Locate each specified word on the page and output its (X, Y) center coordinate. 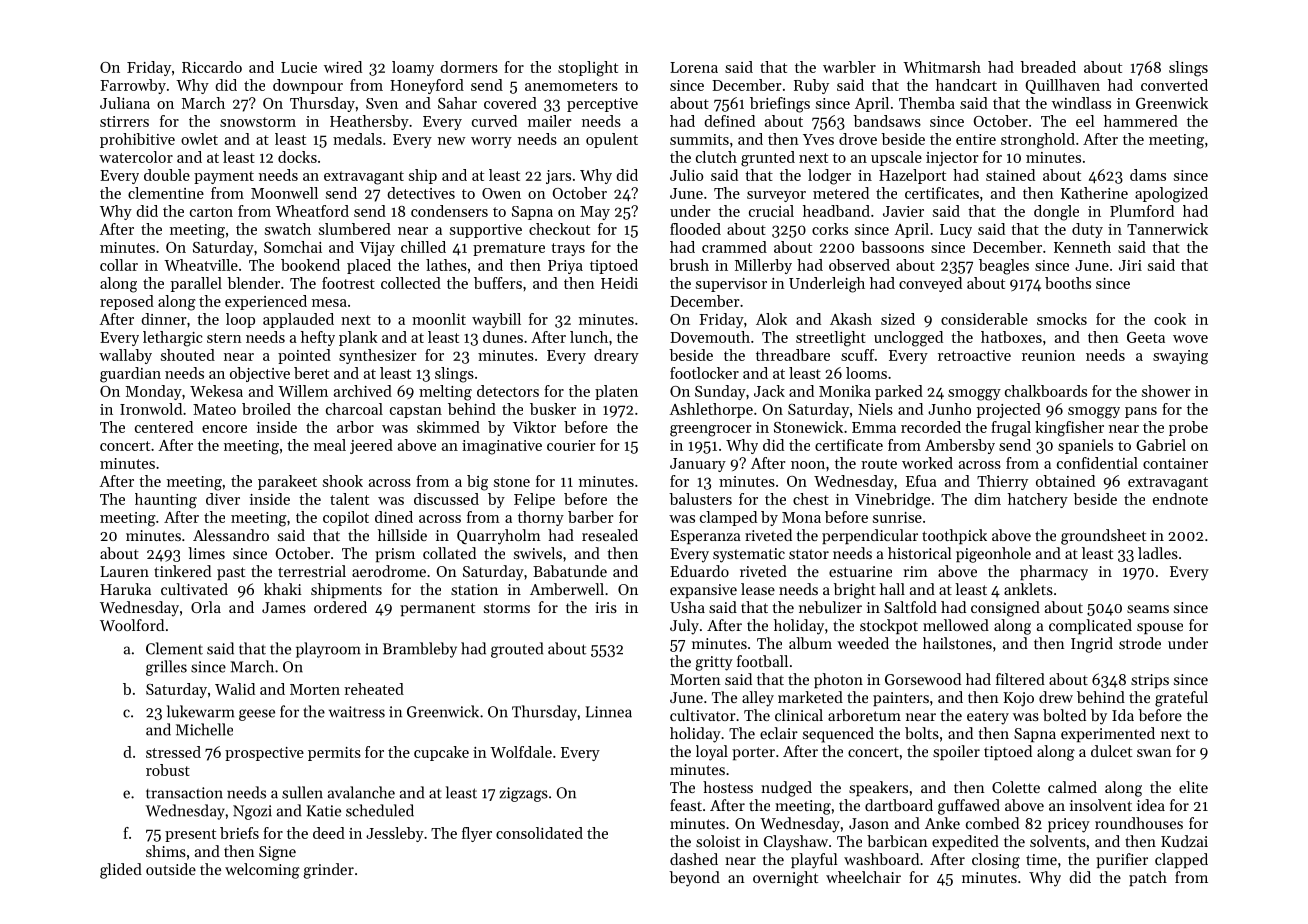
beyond (694, 879)
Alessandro (231, 535)
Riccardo (212, 67)
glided (121, 871)
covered (510, 103)
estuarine (860, 571)
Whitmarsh (942, 67)
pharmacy (1054, 573)
